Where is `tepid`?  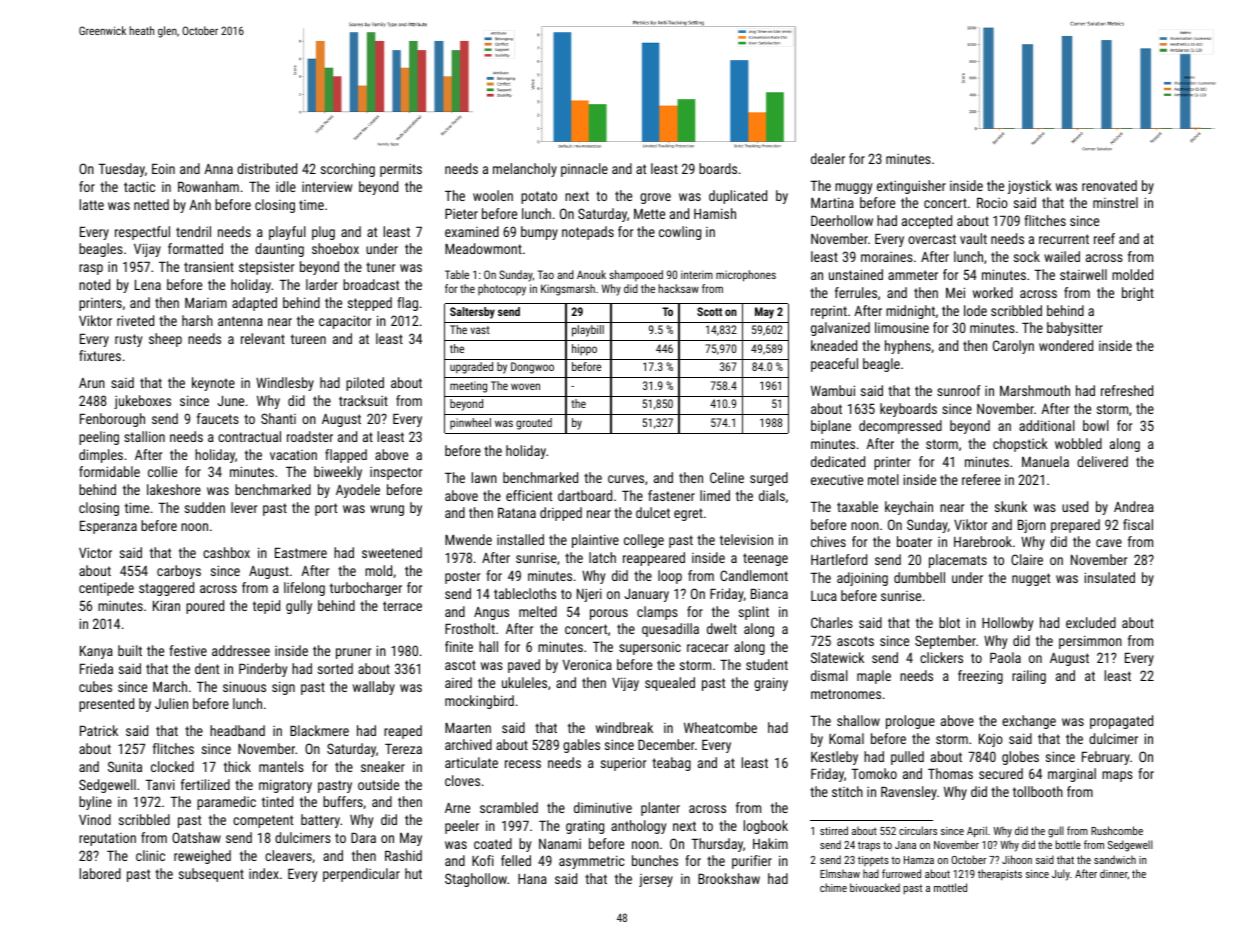
tepid is located at coordinates (266, 607).
